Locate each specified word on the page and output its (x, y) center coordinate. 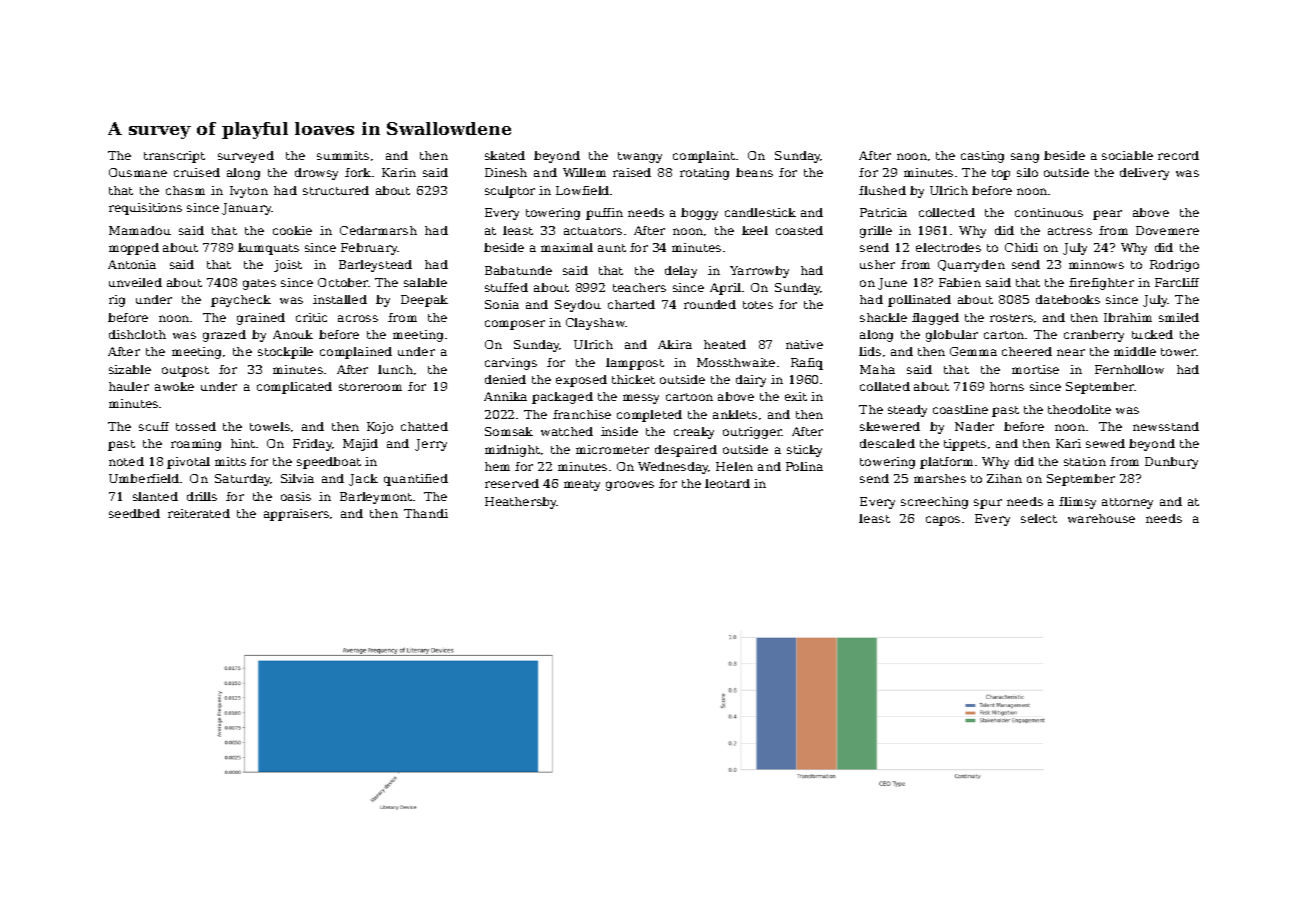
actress (1070, 231)
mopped (134, 249)
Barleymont (376, 498)
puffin (604, 214)
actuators (593, 231)
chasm (185, 190)
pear (1107, 215)
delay (681, 272)
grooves (630, 486)
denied (505, 379)
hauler (129, 386)
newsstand (1166, 426)
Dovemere (1167, 230)
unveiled (135, 282)
